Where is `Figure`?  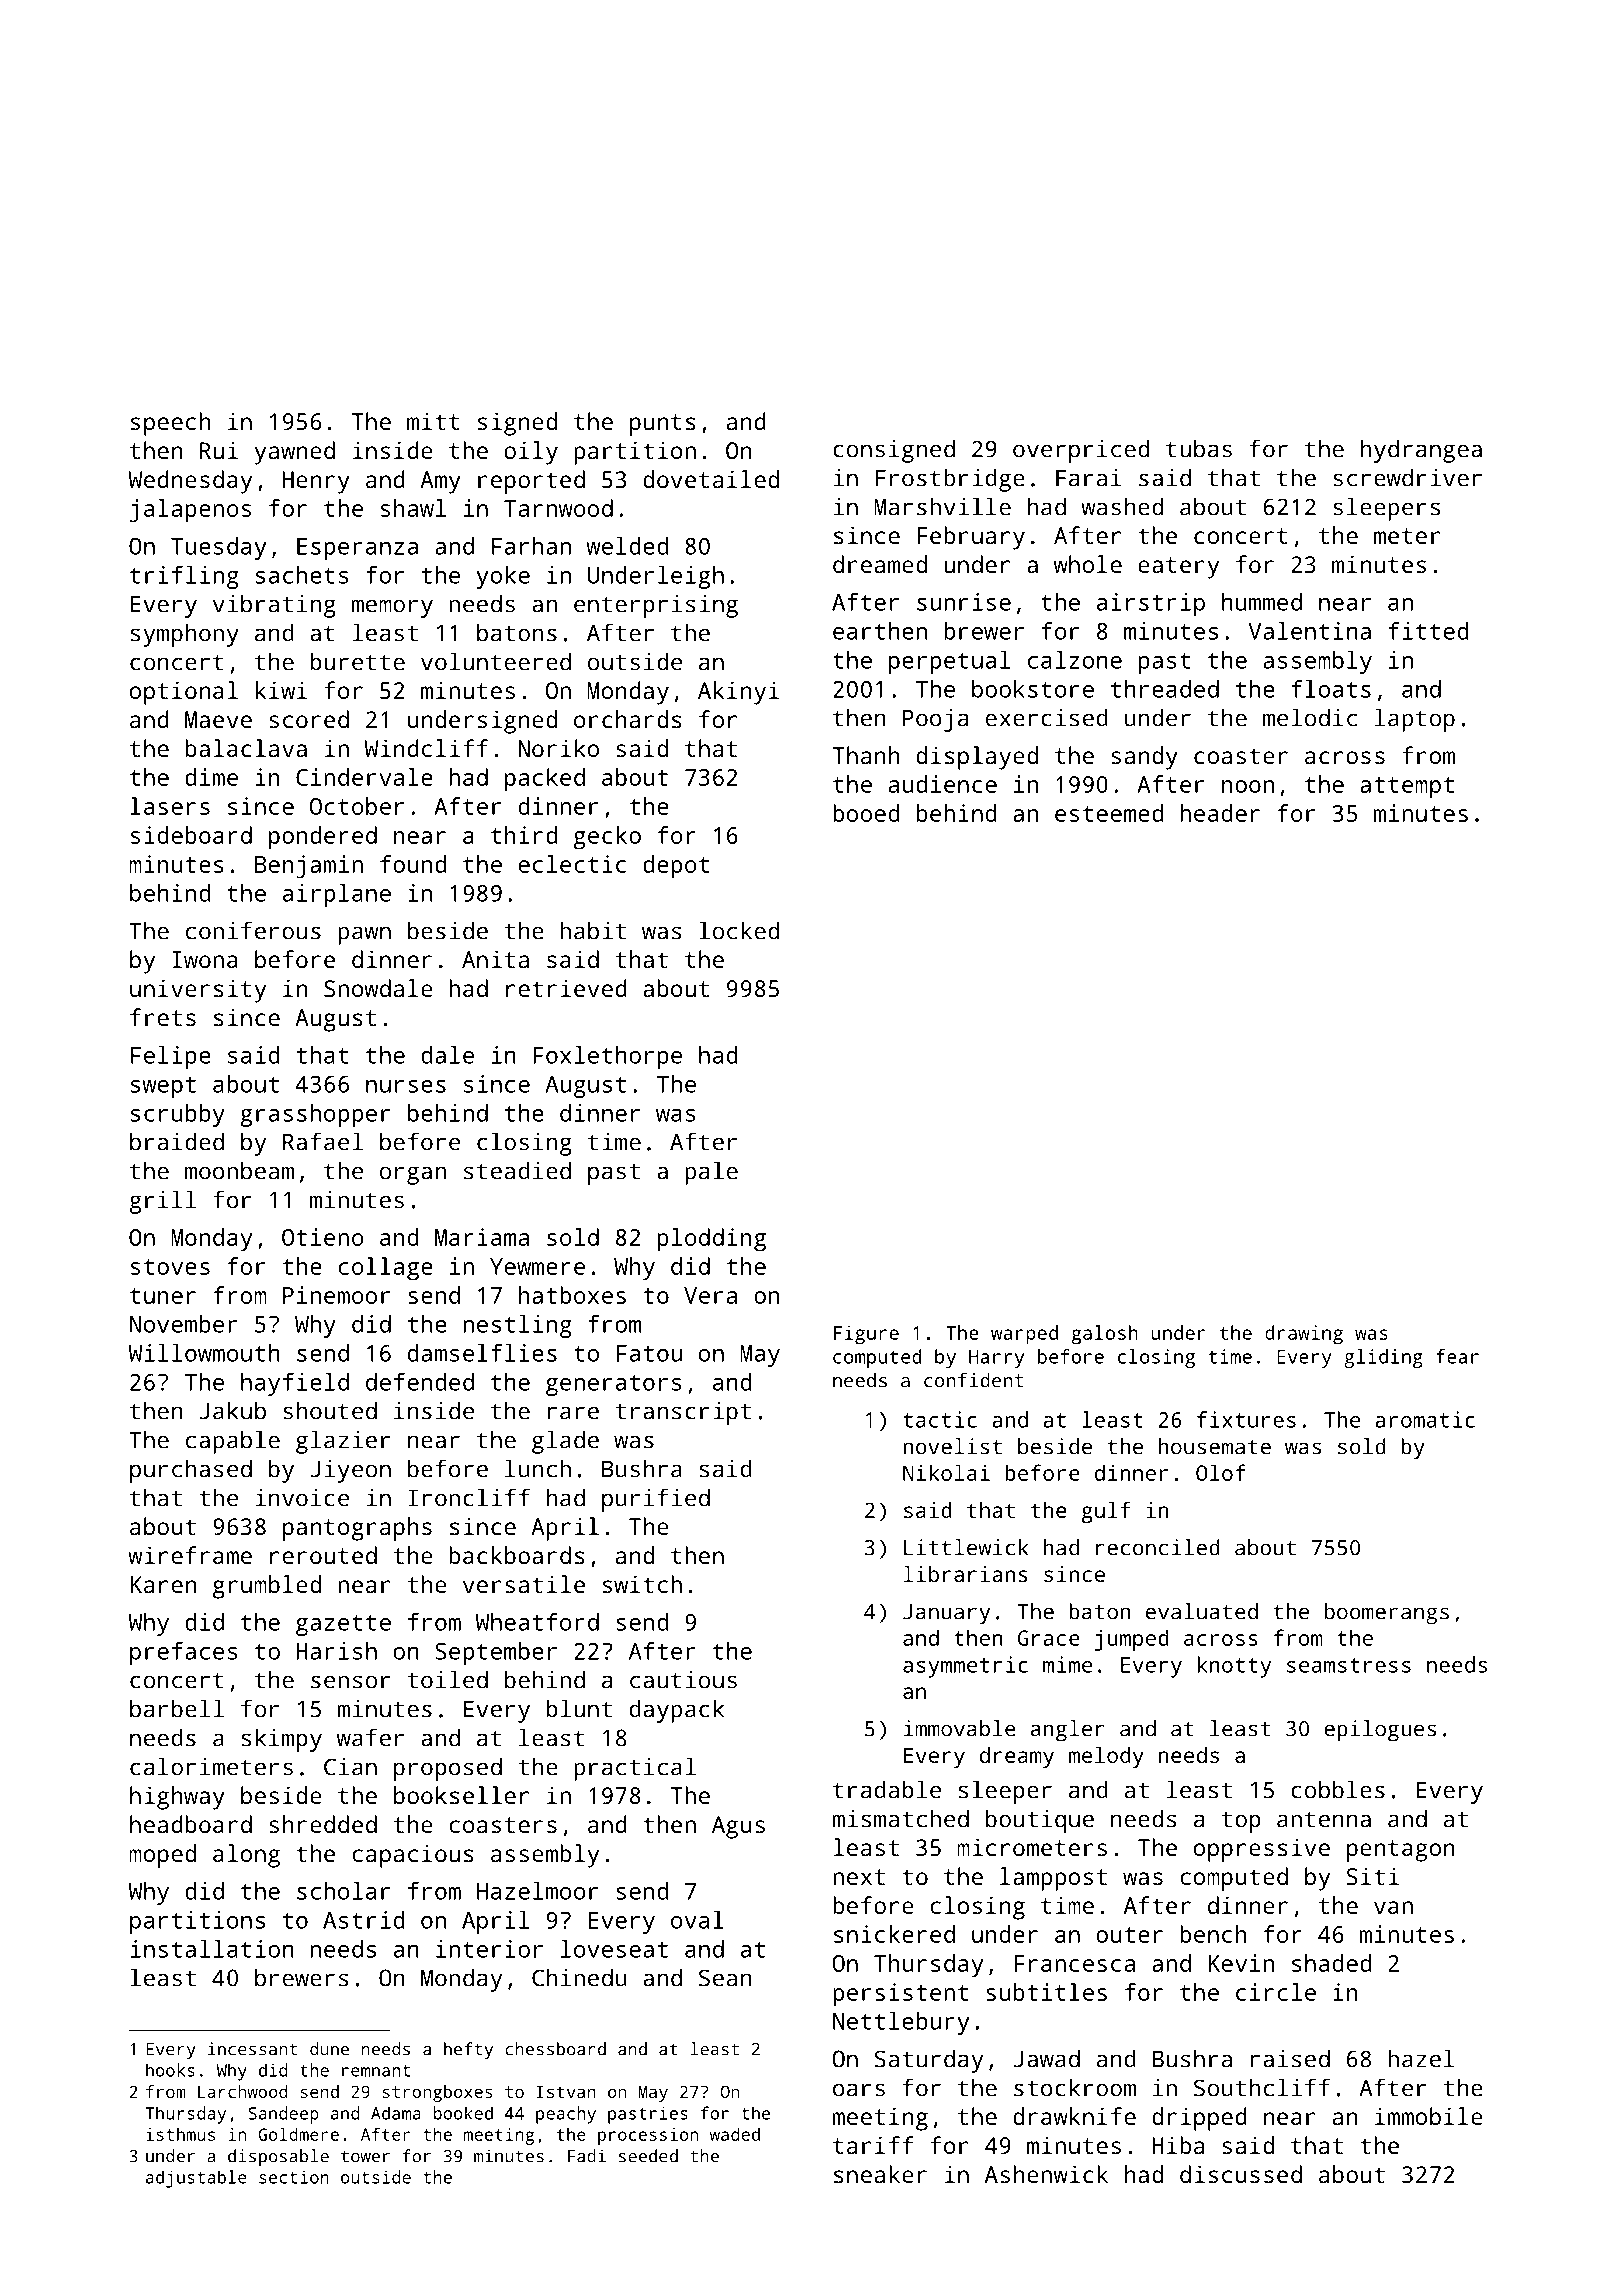 Figure is located at coordinates (866, 1335).
